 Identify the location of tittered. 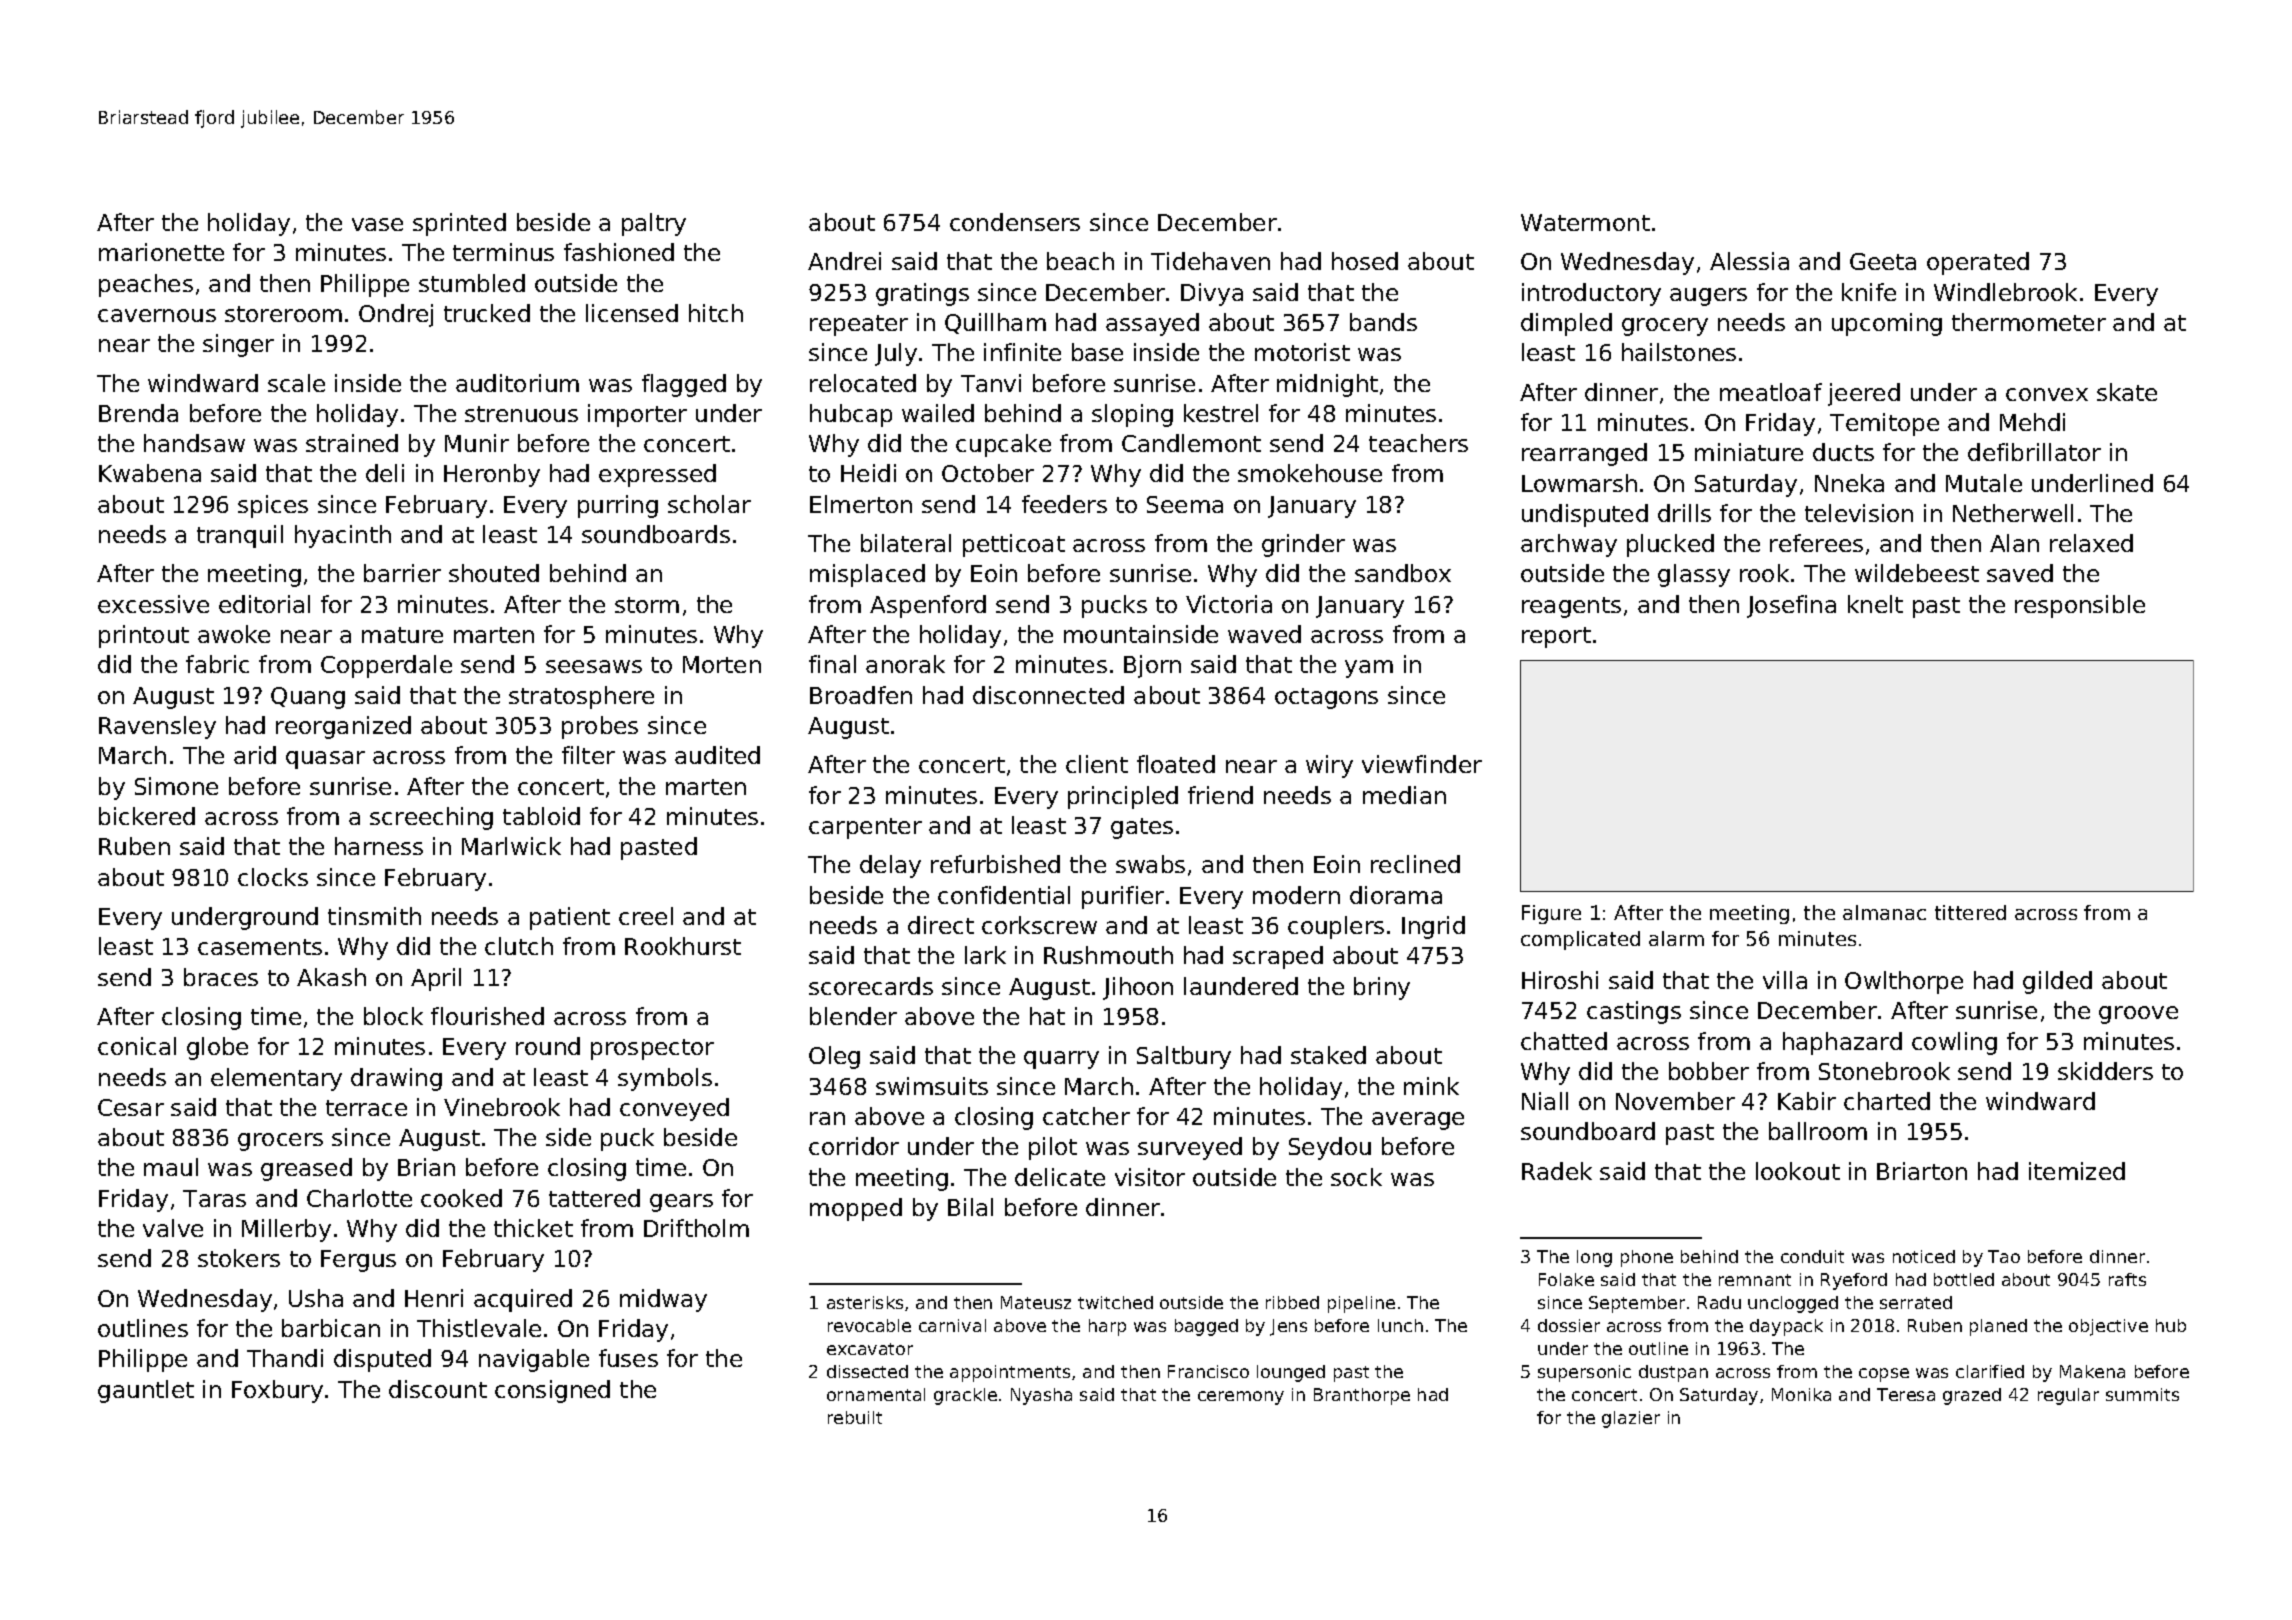
(1970, 912).
